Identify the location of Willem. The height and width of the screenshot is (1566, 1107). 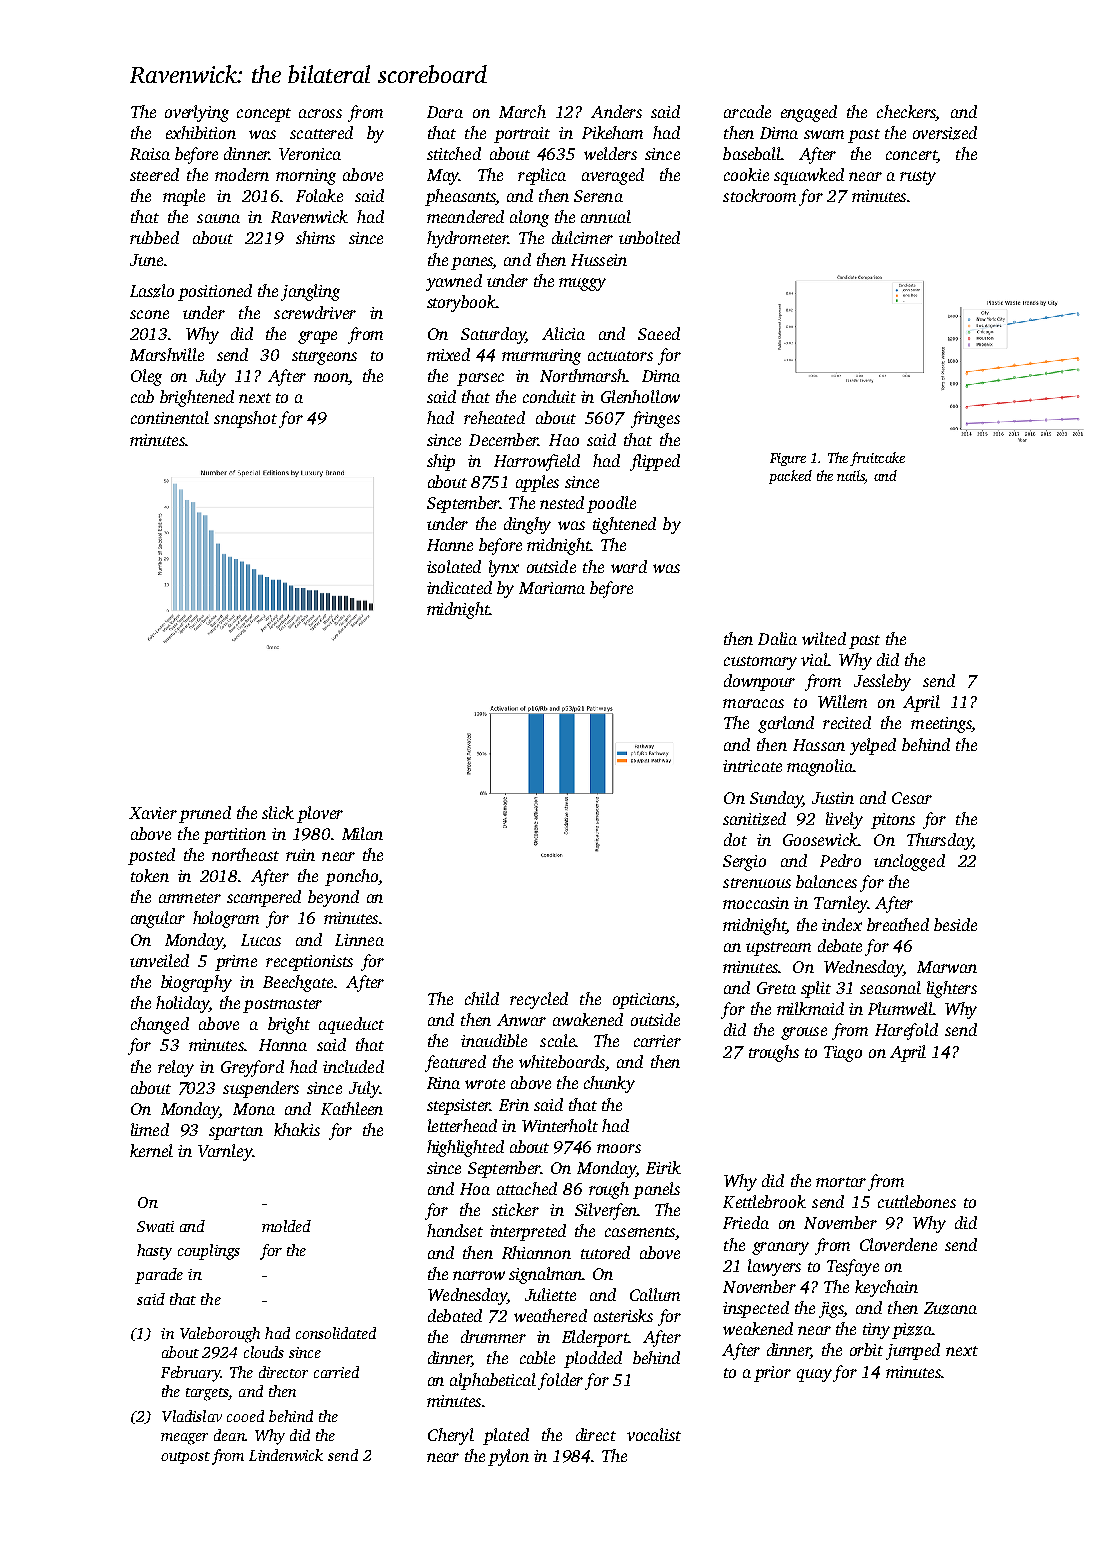
(842, 701).
